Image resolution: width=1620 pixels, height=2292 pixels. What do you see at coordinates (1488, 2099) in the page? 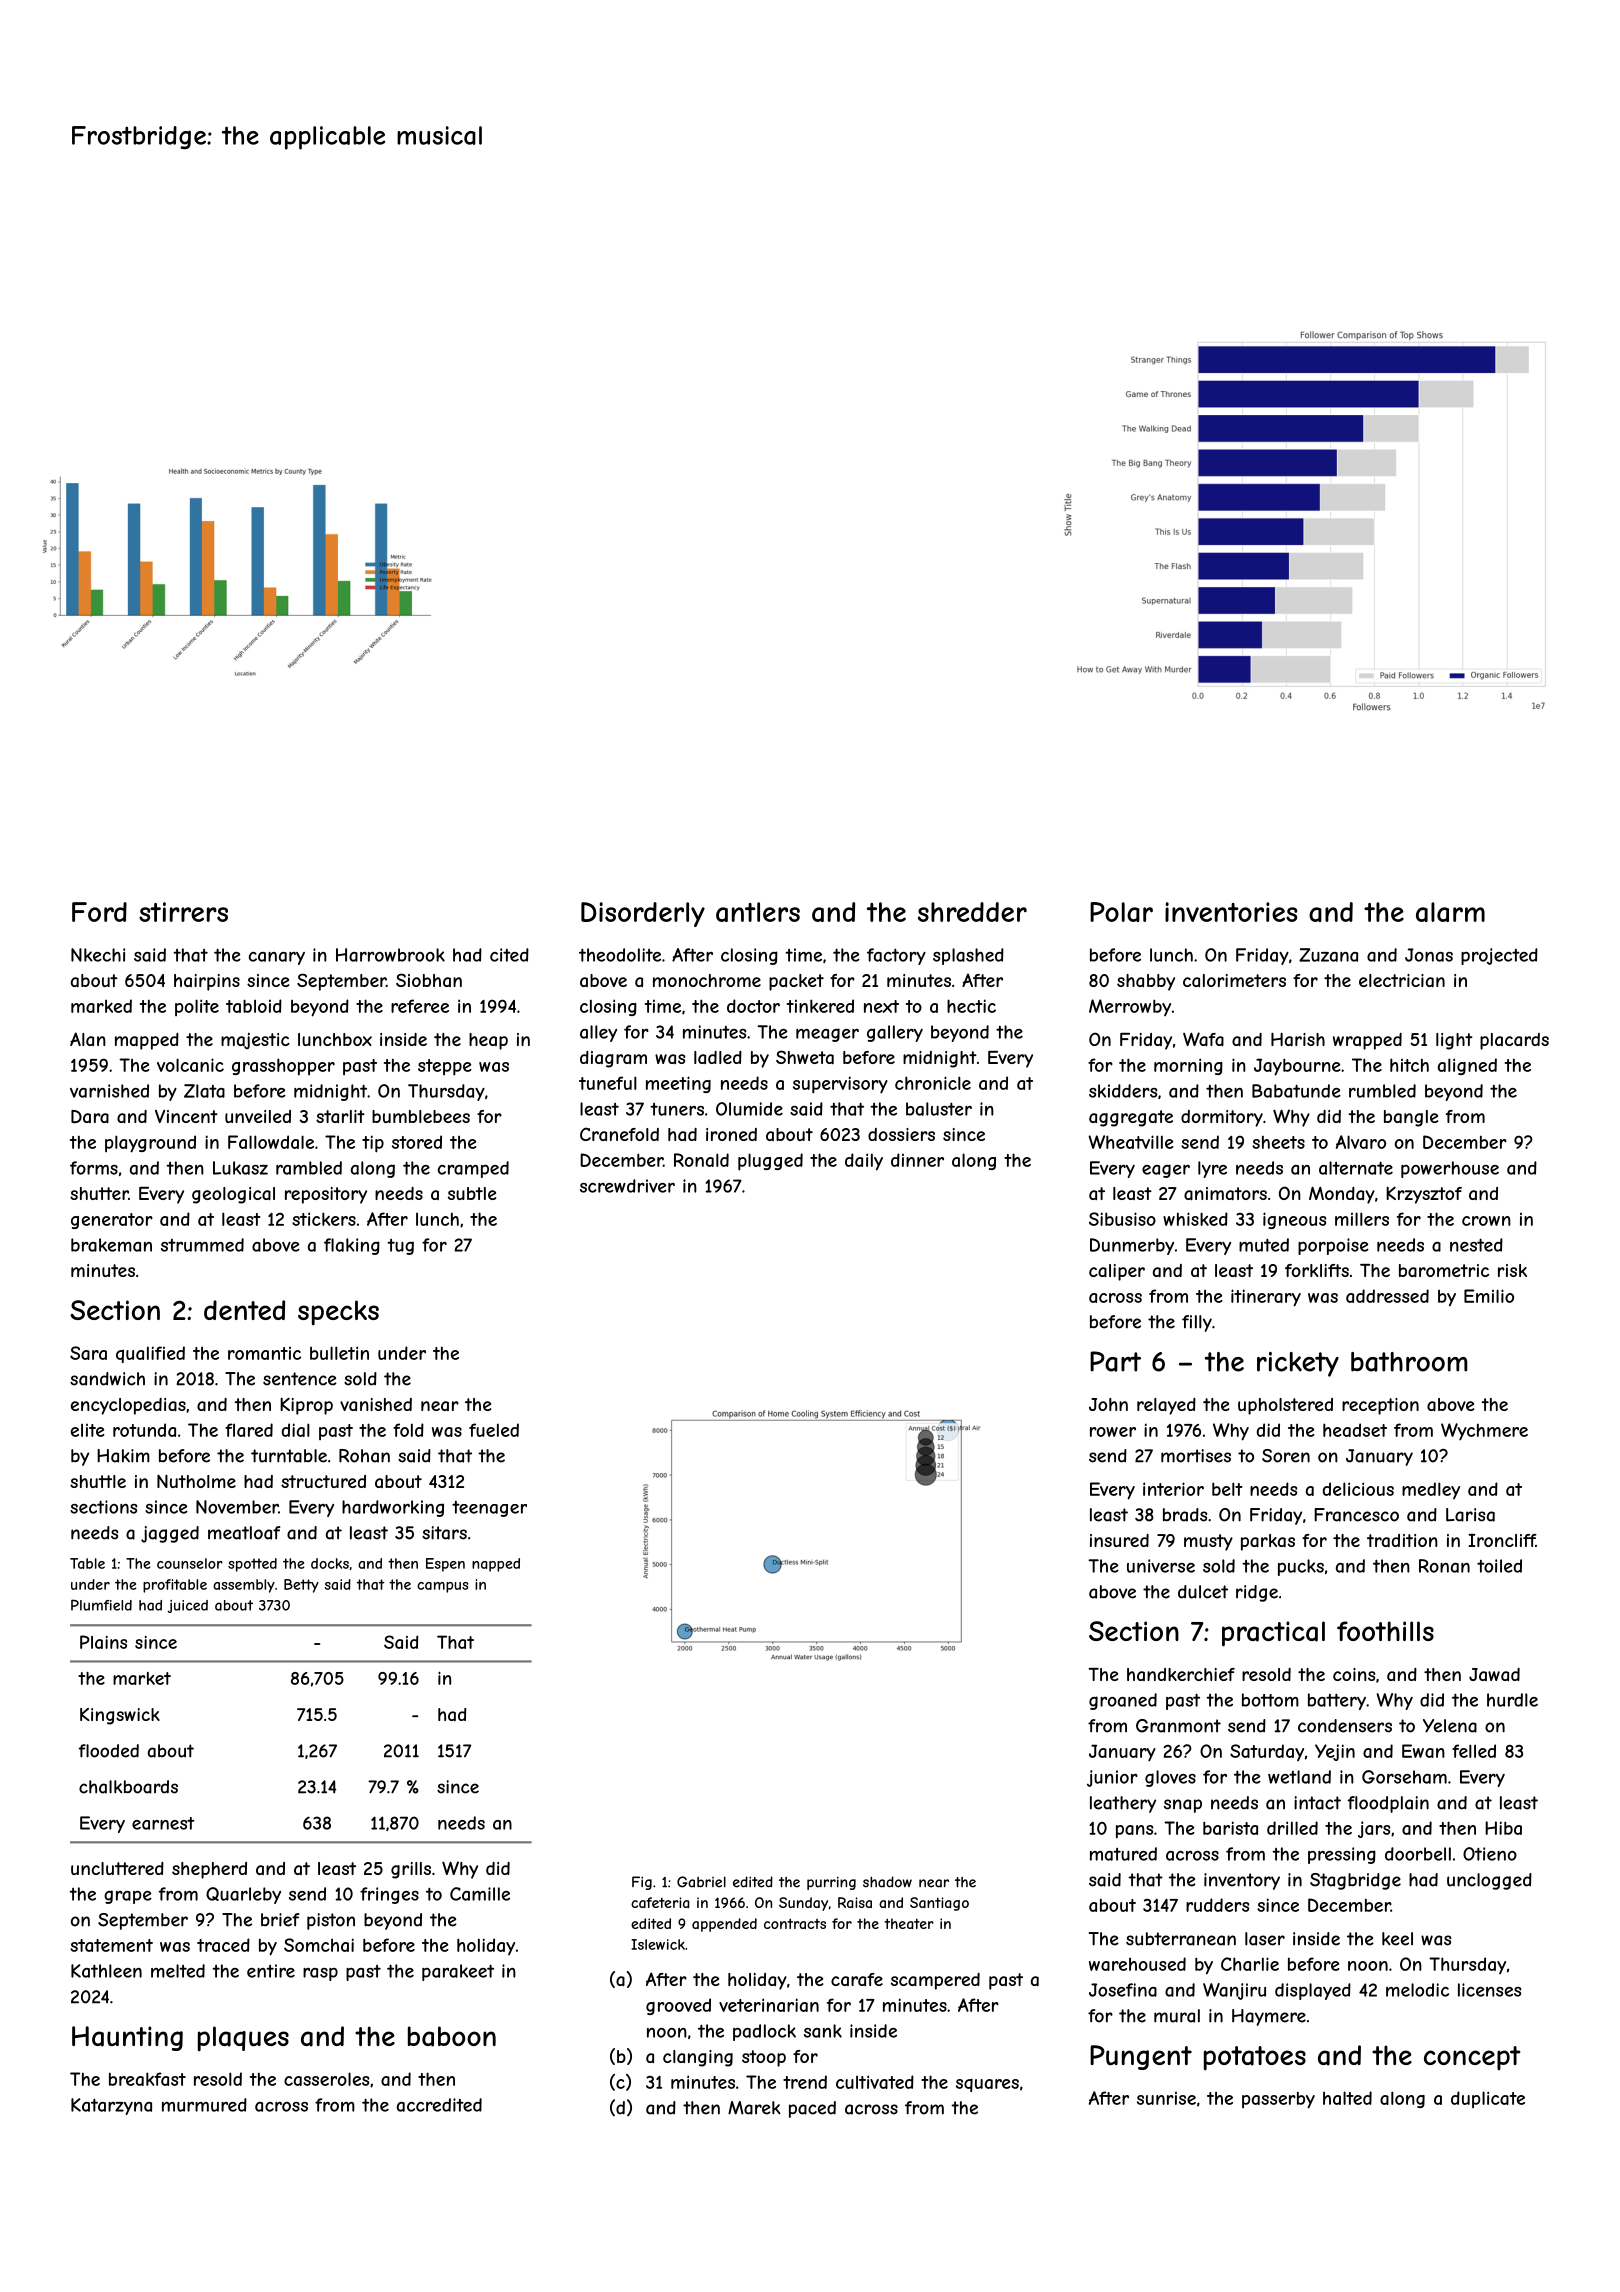
I see `duplicate` at bounding box center [1488, 2099].
